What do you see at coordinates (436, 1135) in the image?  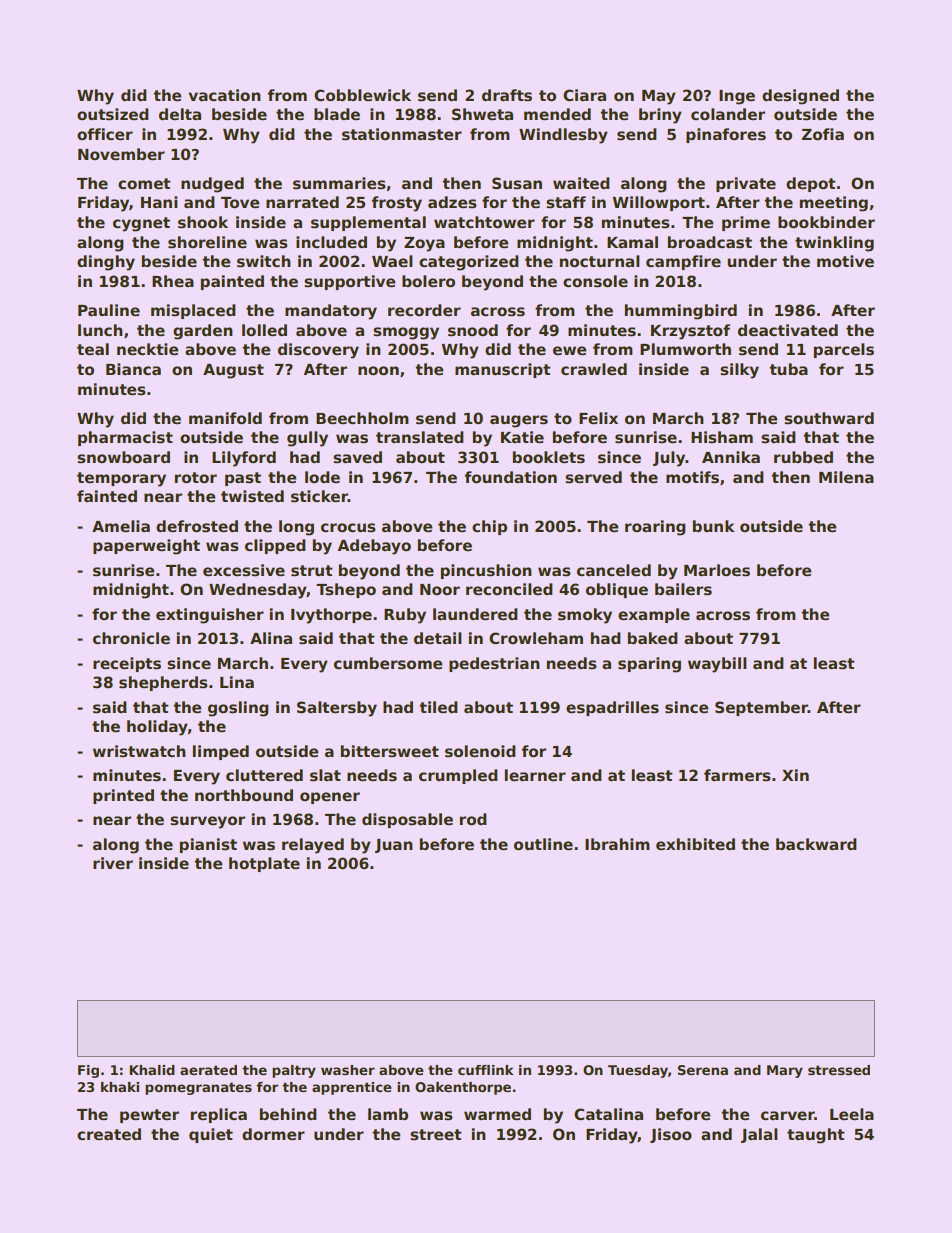 I see `street` at bounding box center [436, 1135].
